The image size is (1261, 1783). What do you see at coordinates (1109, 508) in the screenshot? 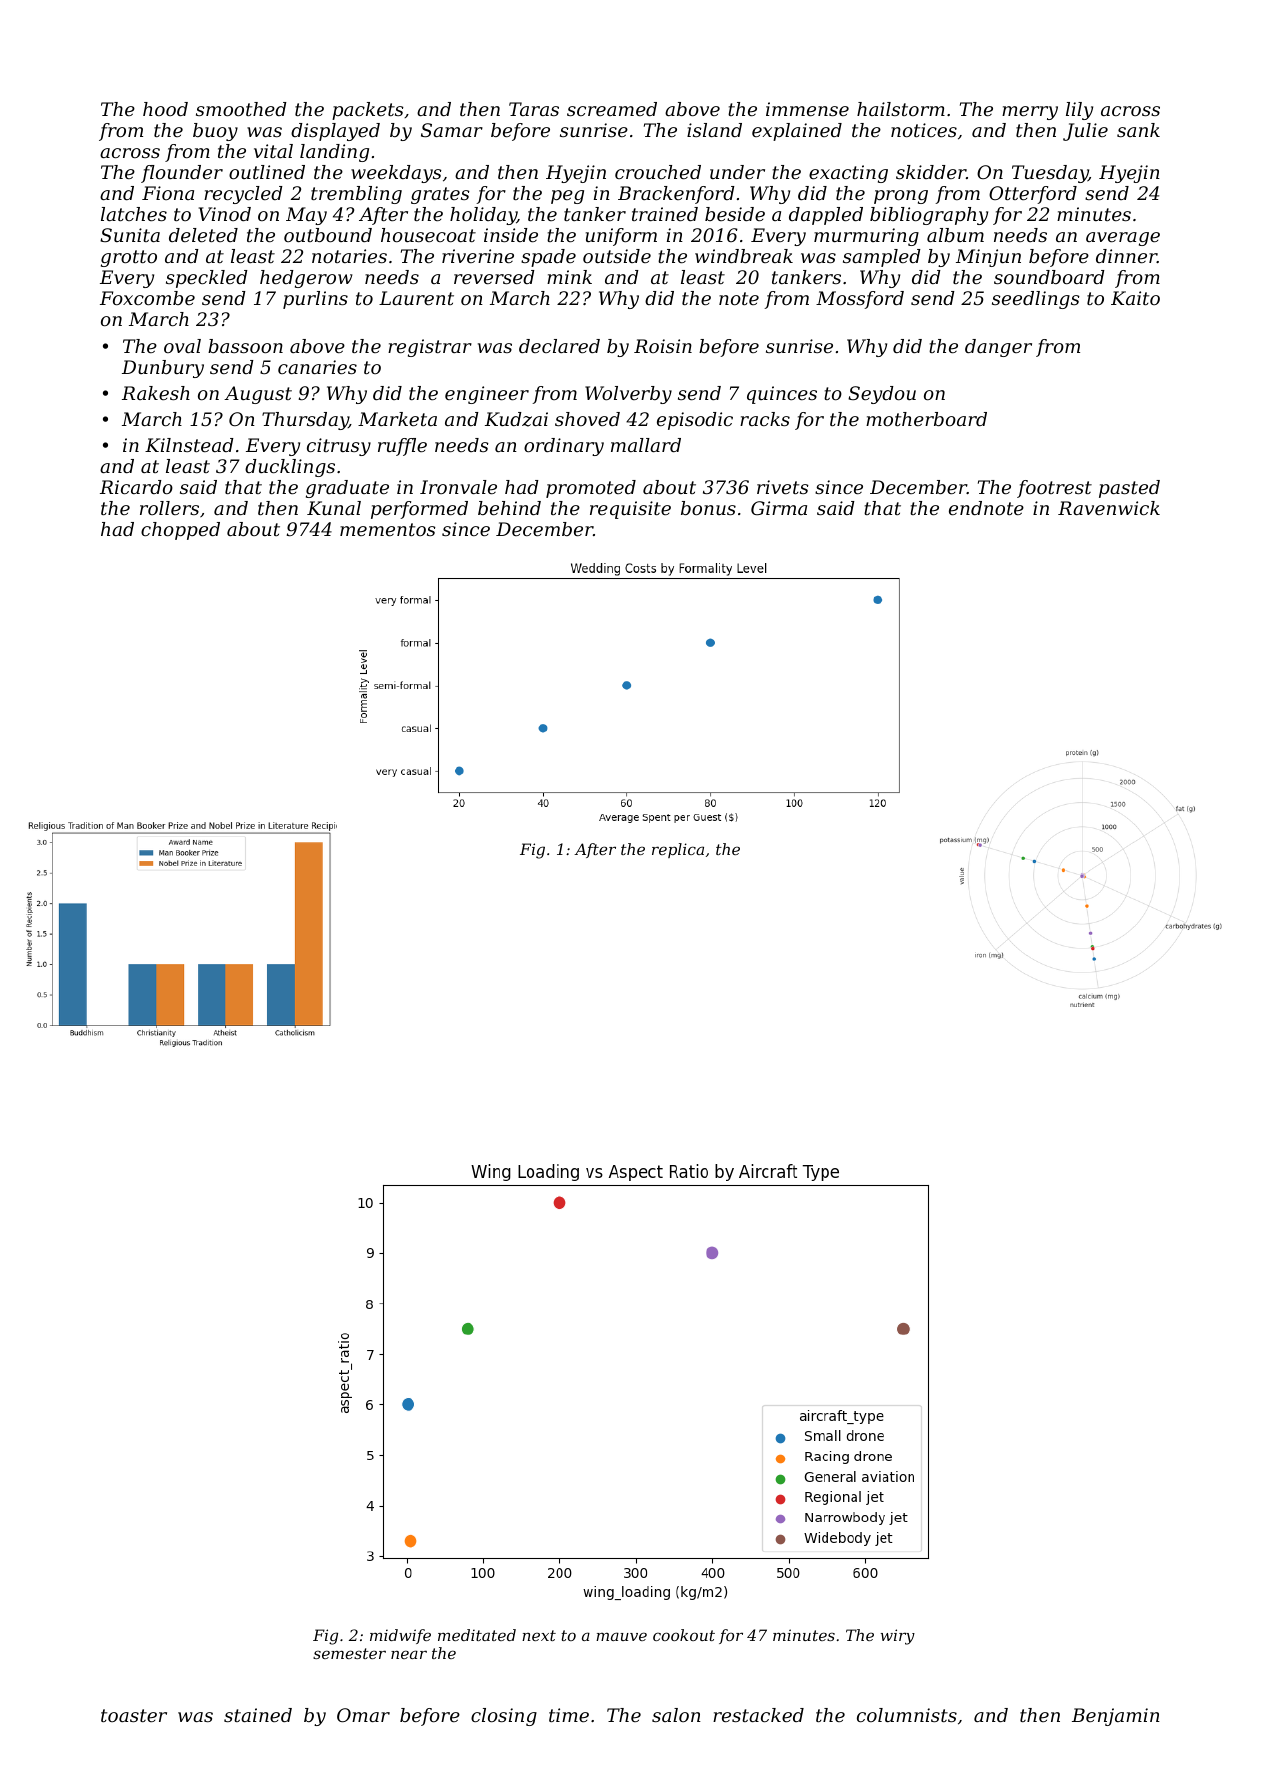
I see `Ravenwick` at bounding box center [1109, 508].
